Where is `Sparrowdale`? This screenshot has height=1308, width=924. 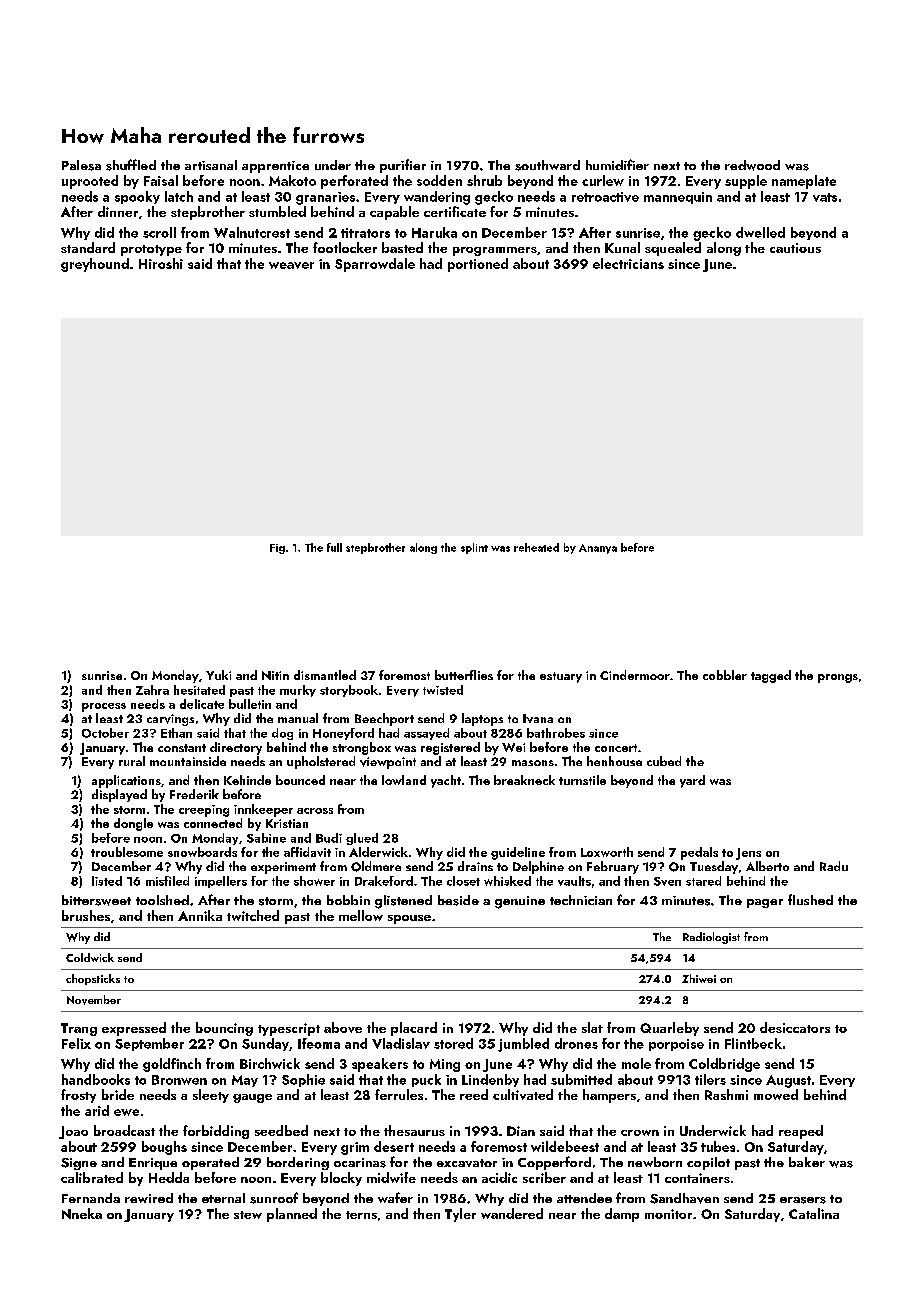 Sparrowdale is located at coordinates (375, 265).
